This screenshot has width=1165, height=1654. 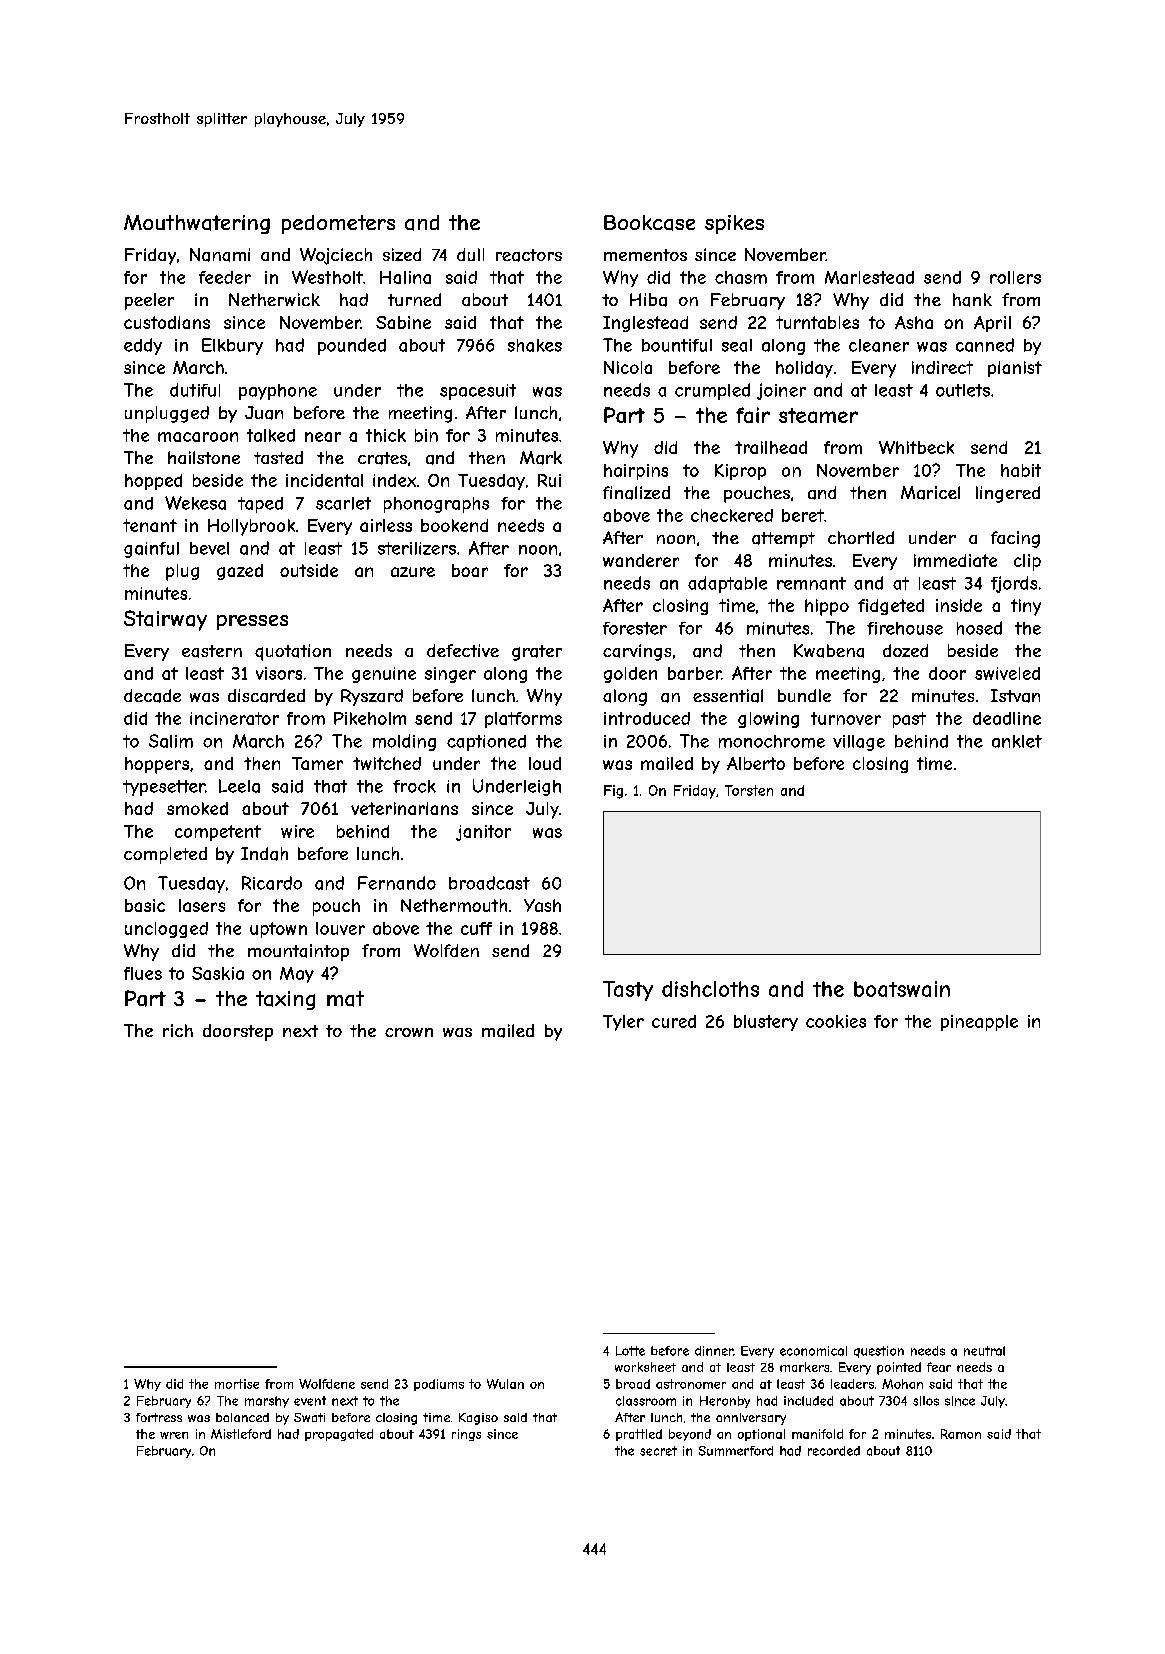 What do you see at coordinates (1017, 741) in the screenshot?
I see `anklet` at bounding box center [1017, 741].
